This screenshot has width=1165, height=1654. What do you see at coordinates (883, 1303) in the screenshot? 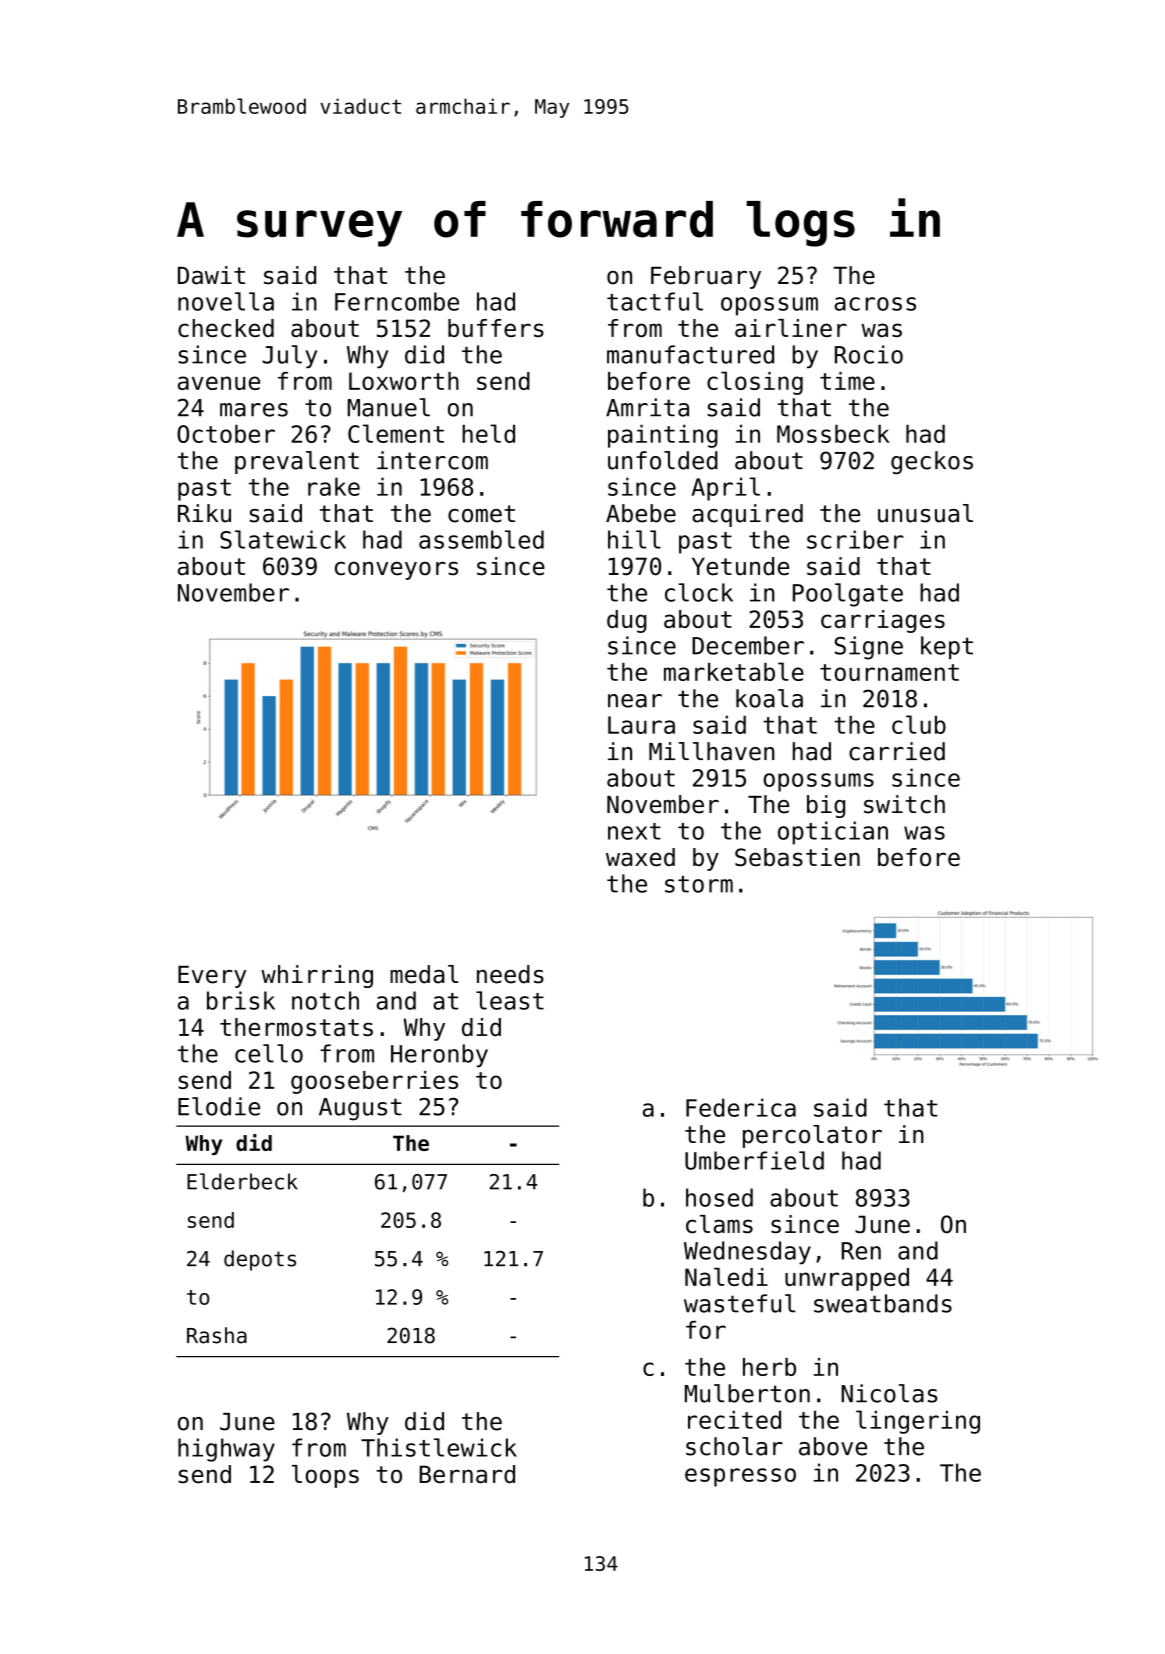
I see `sweatbands` at bounding box center [883, 1303].
